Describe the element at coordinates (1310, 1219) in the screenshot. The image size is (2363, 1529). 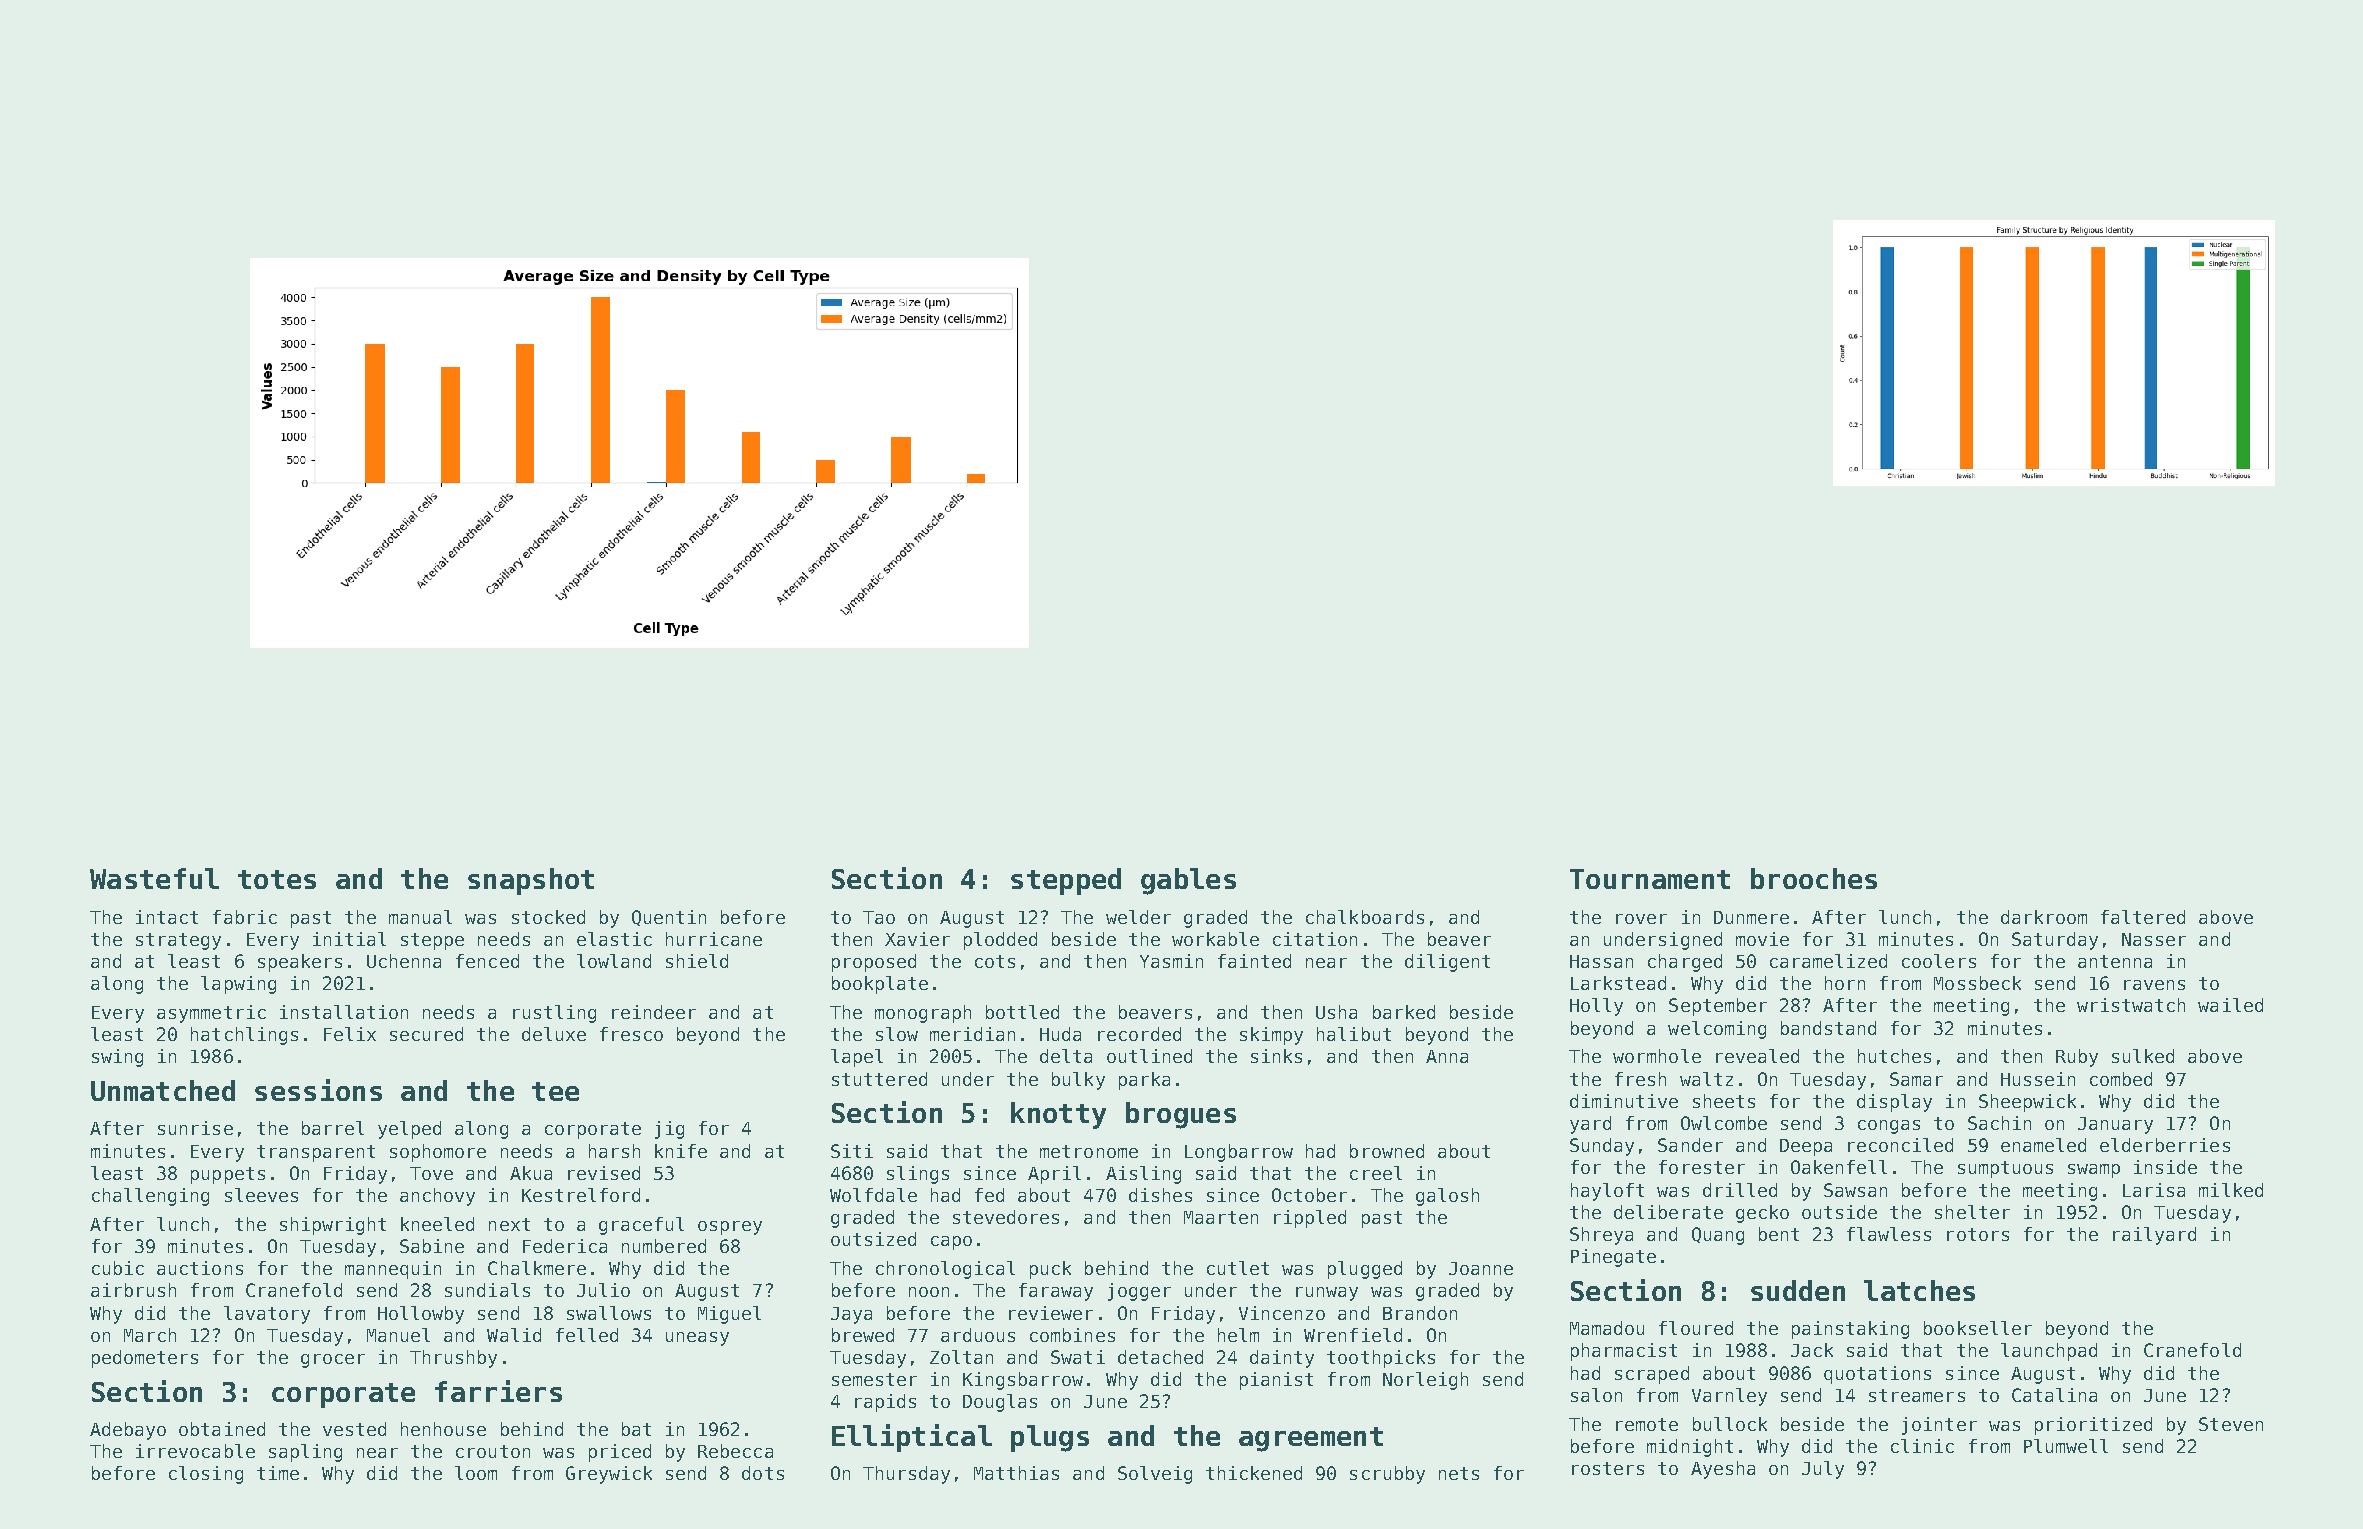
I see `rippled` at that location.
